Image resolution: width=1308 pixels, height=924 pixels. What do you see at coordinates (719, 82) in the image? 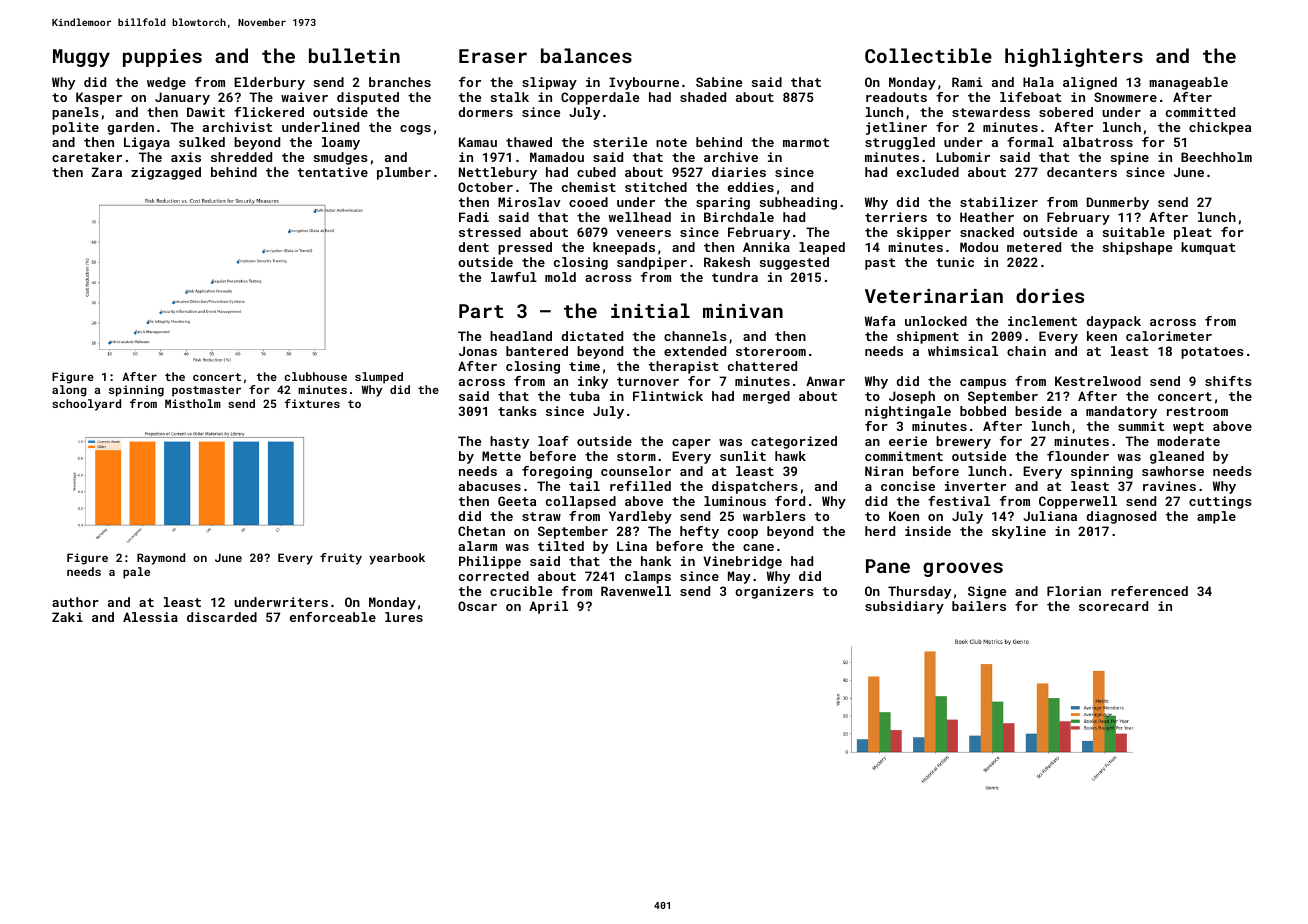
I see `Sabine` at bounding box center [719, 82].
